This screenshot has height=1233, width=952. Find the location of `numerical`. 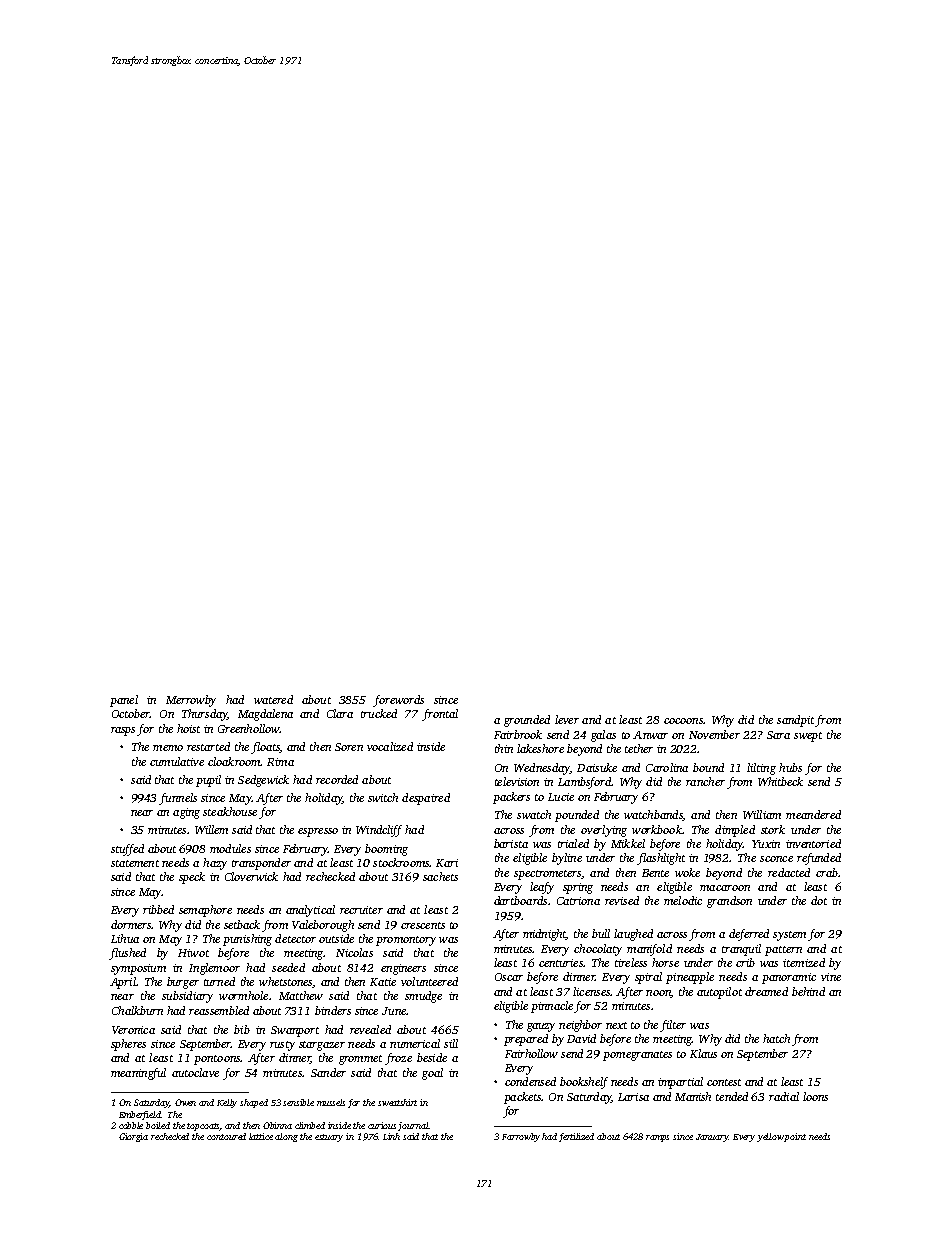

numerical is located at coordinates (415, 1043).
